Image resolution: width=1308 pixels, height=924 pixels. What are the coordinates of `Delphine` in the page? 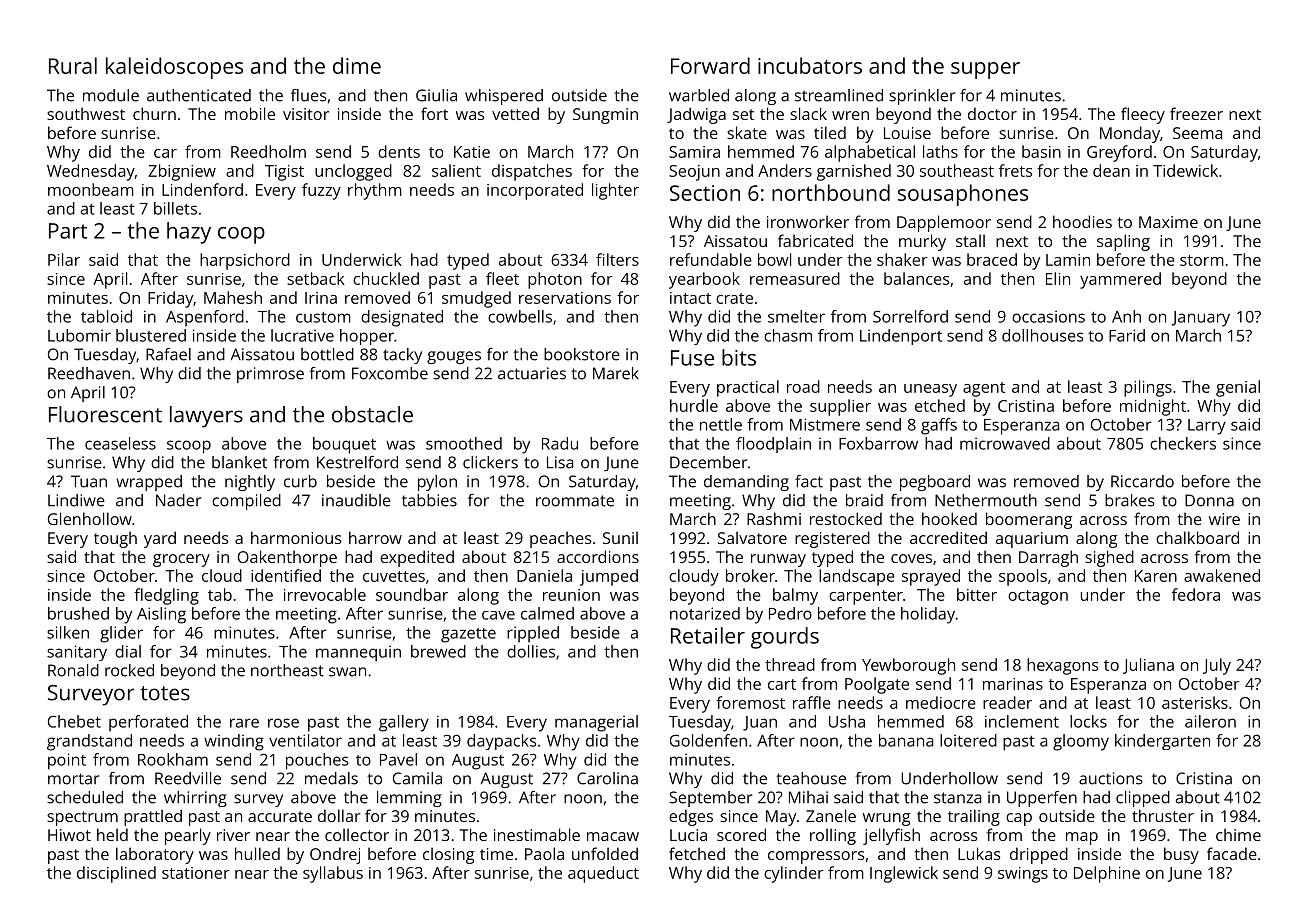 It's located at (1107, 874).
